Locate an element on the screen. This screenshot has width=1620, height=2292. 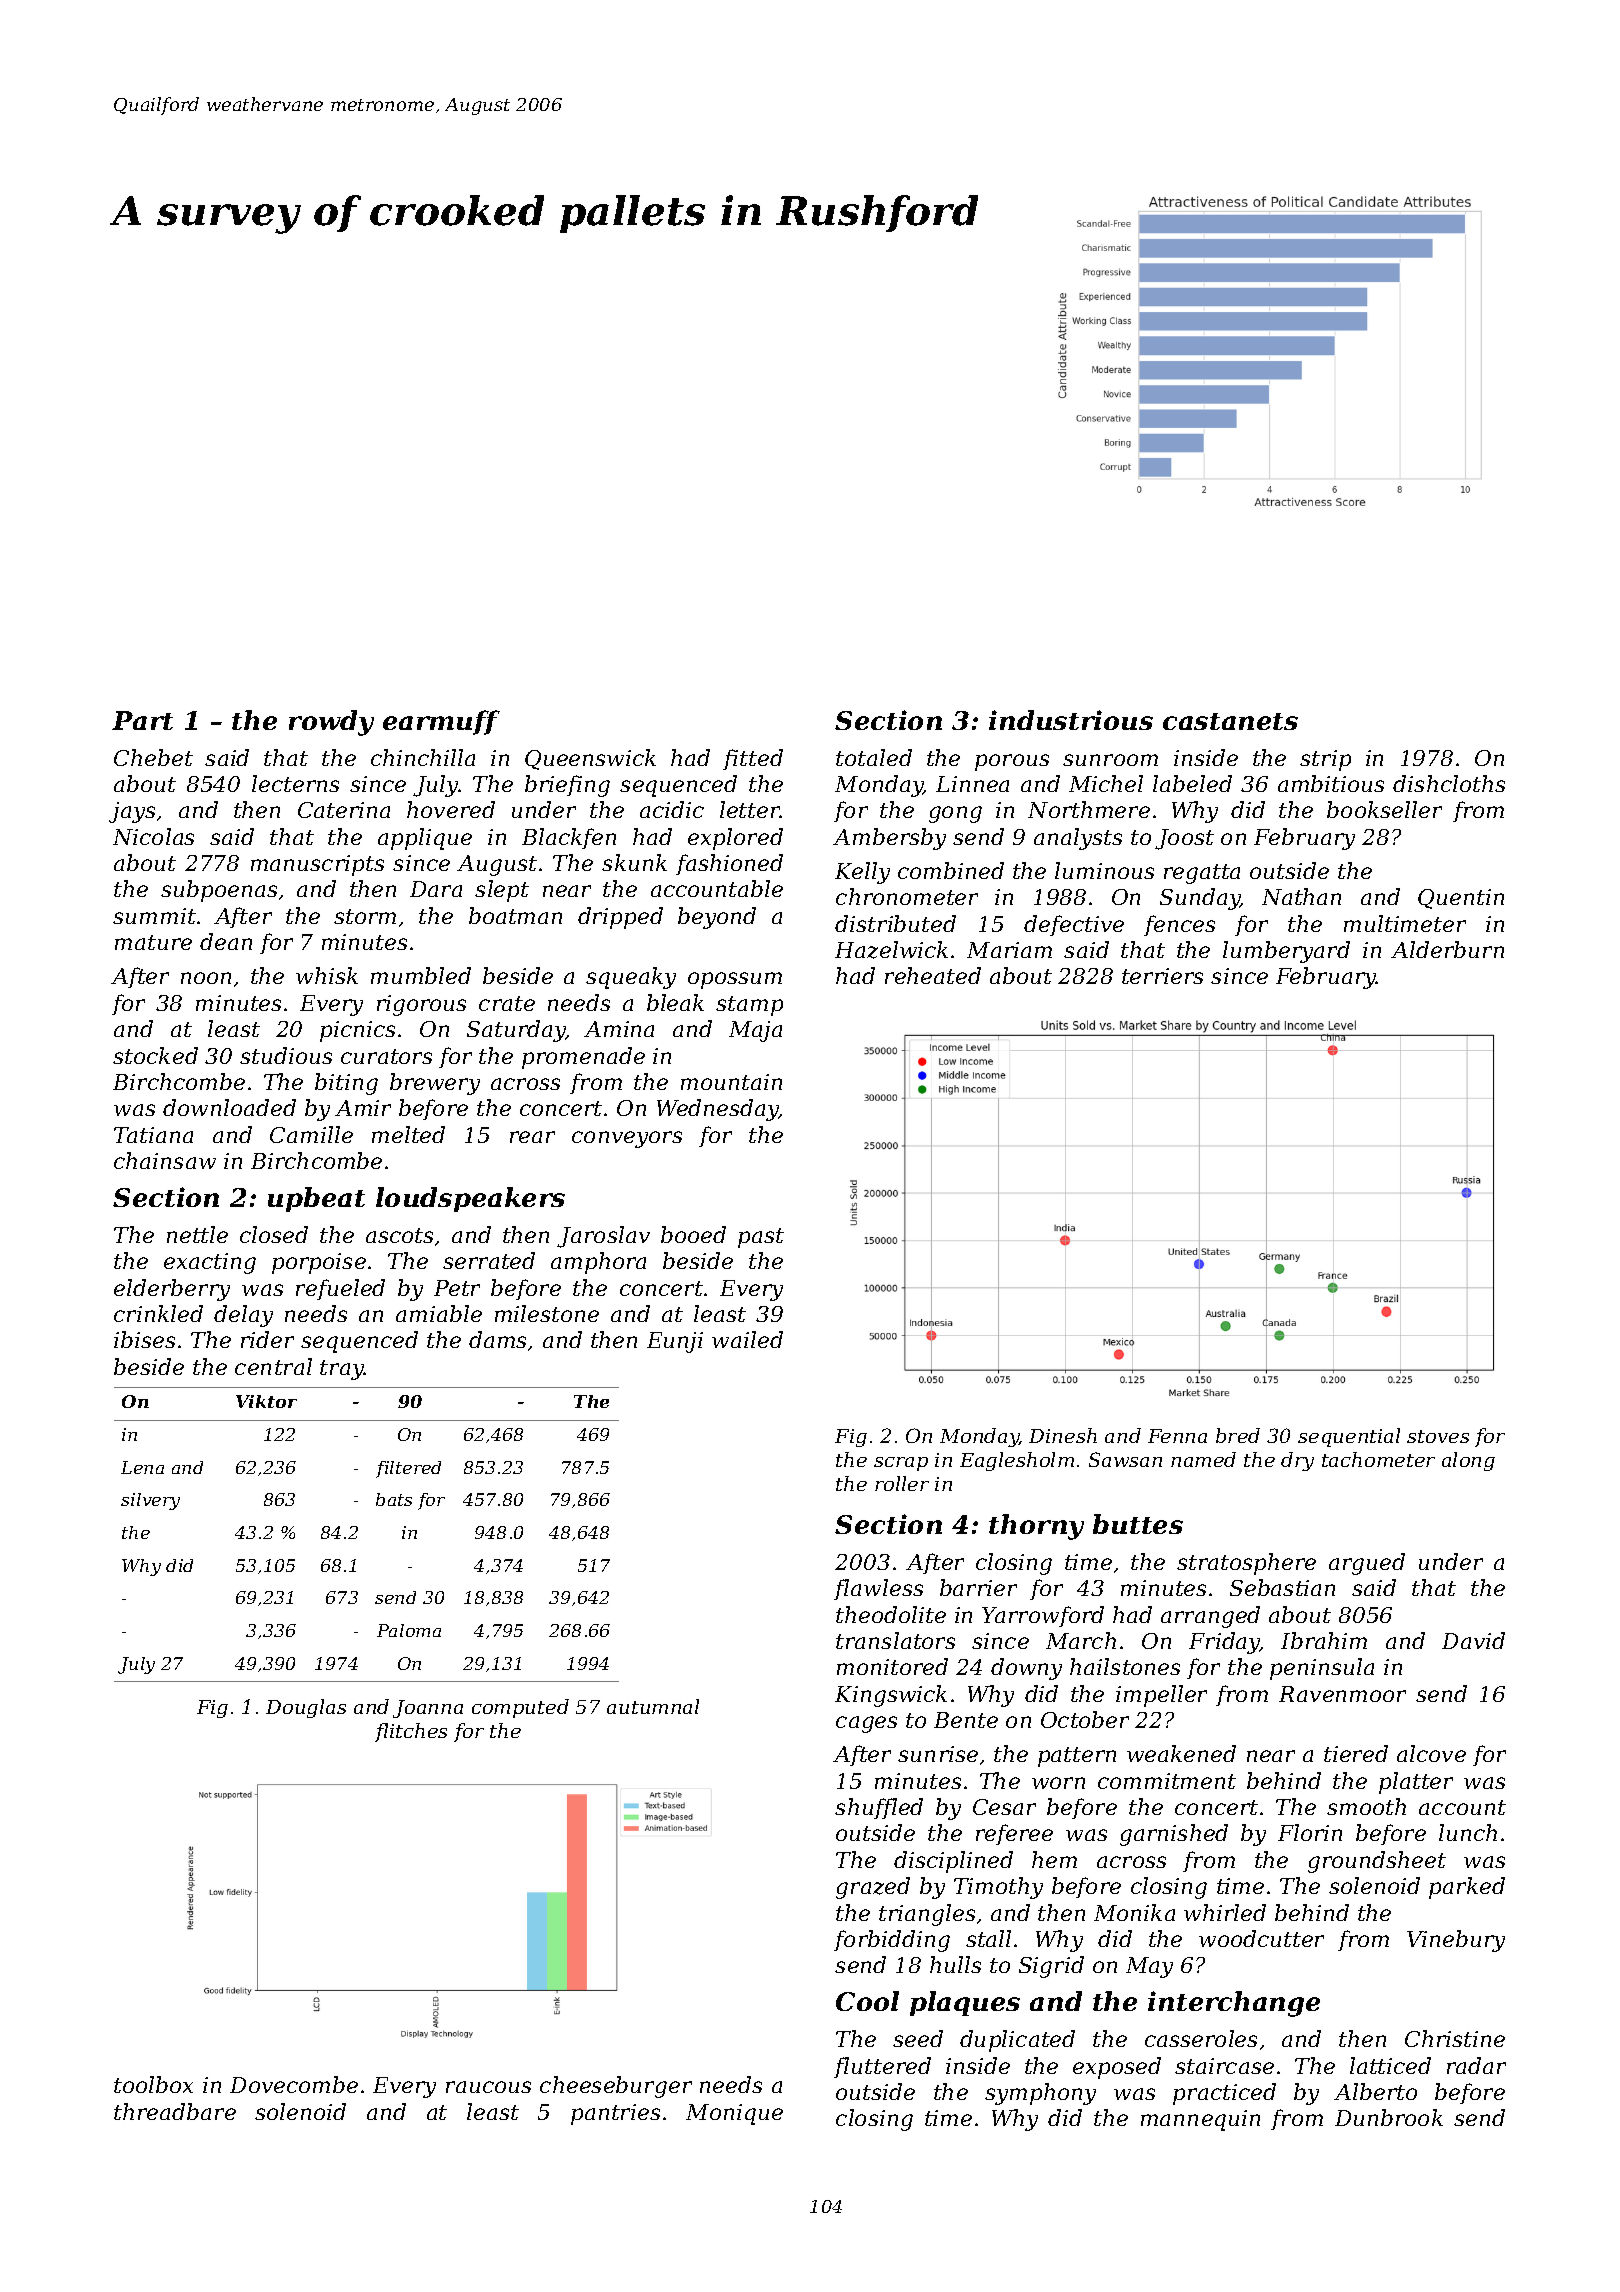
Alderburn is located at coordinates (1447, 949).
